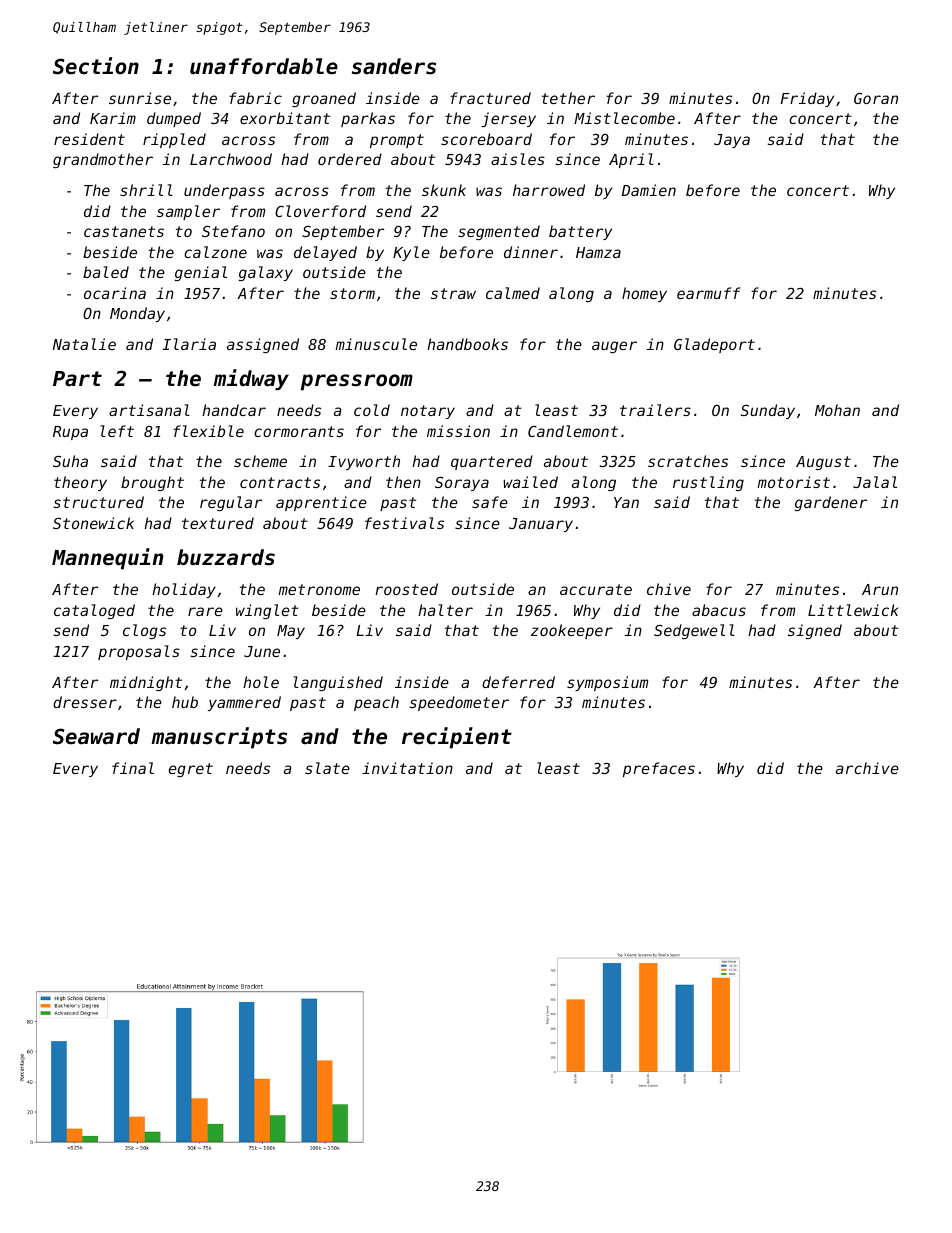 The image size is (952, 1233). I want to click on minuscule, so click(376, 344).
